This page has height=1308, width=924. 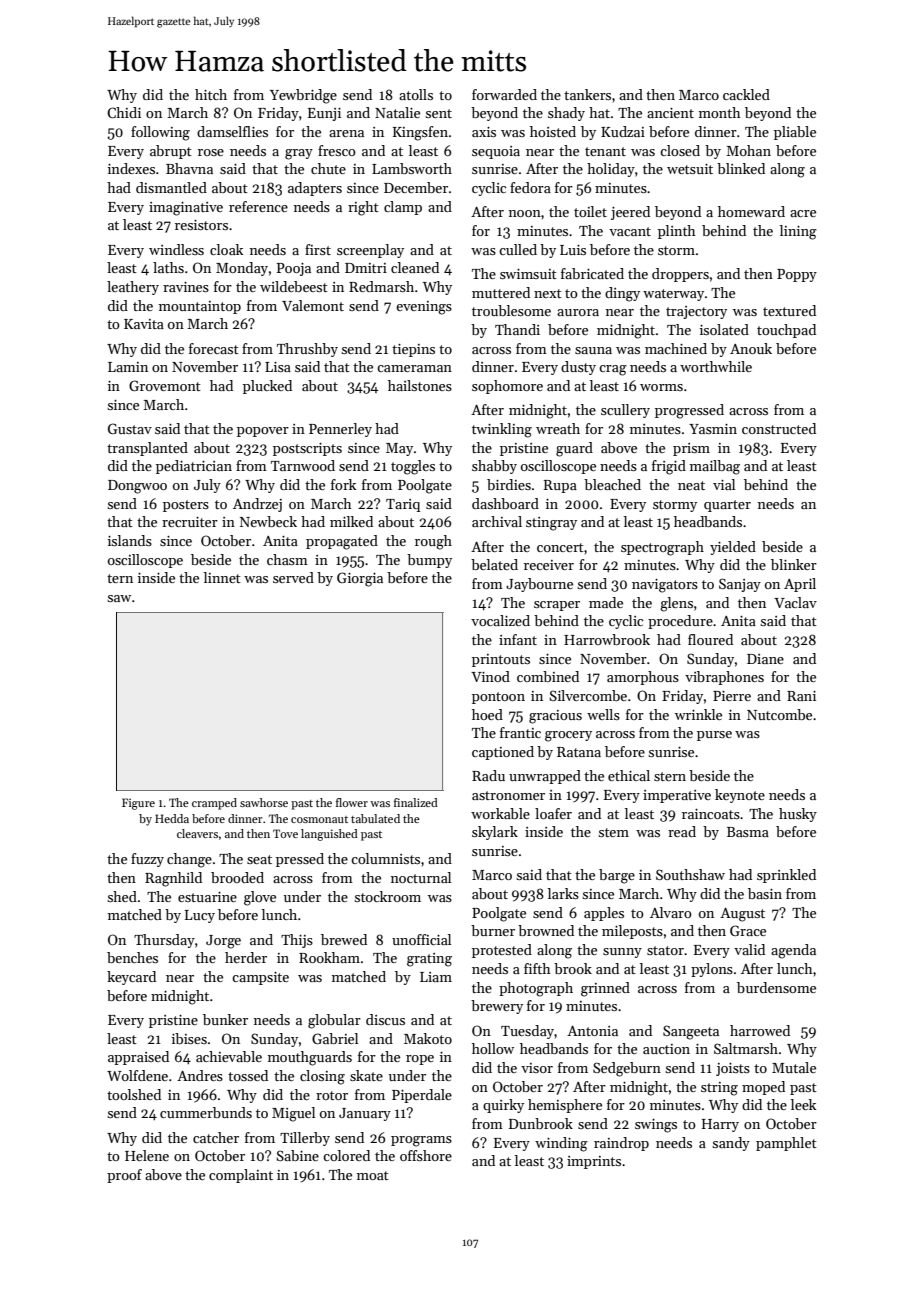 I want to click on husky, so click(x=798, y=815).
